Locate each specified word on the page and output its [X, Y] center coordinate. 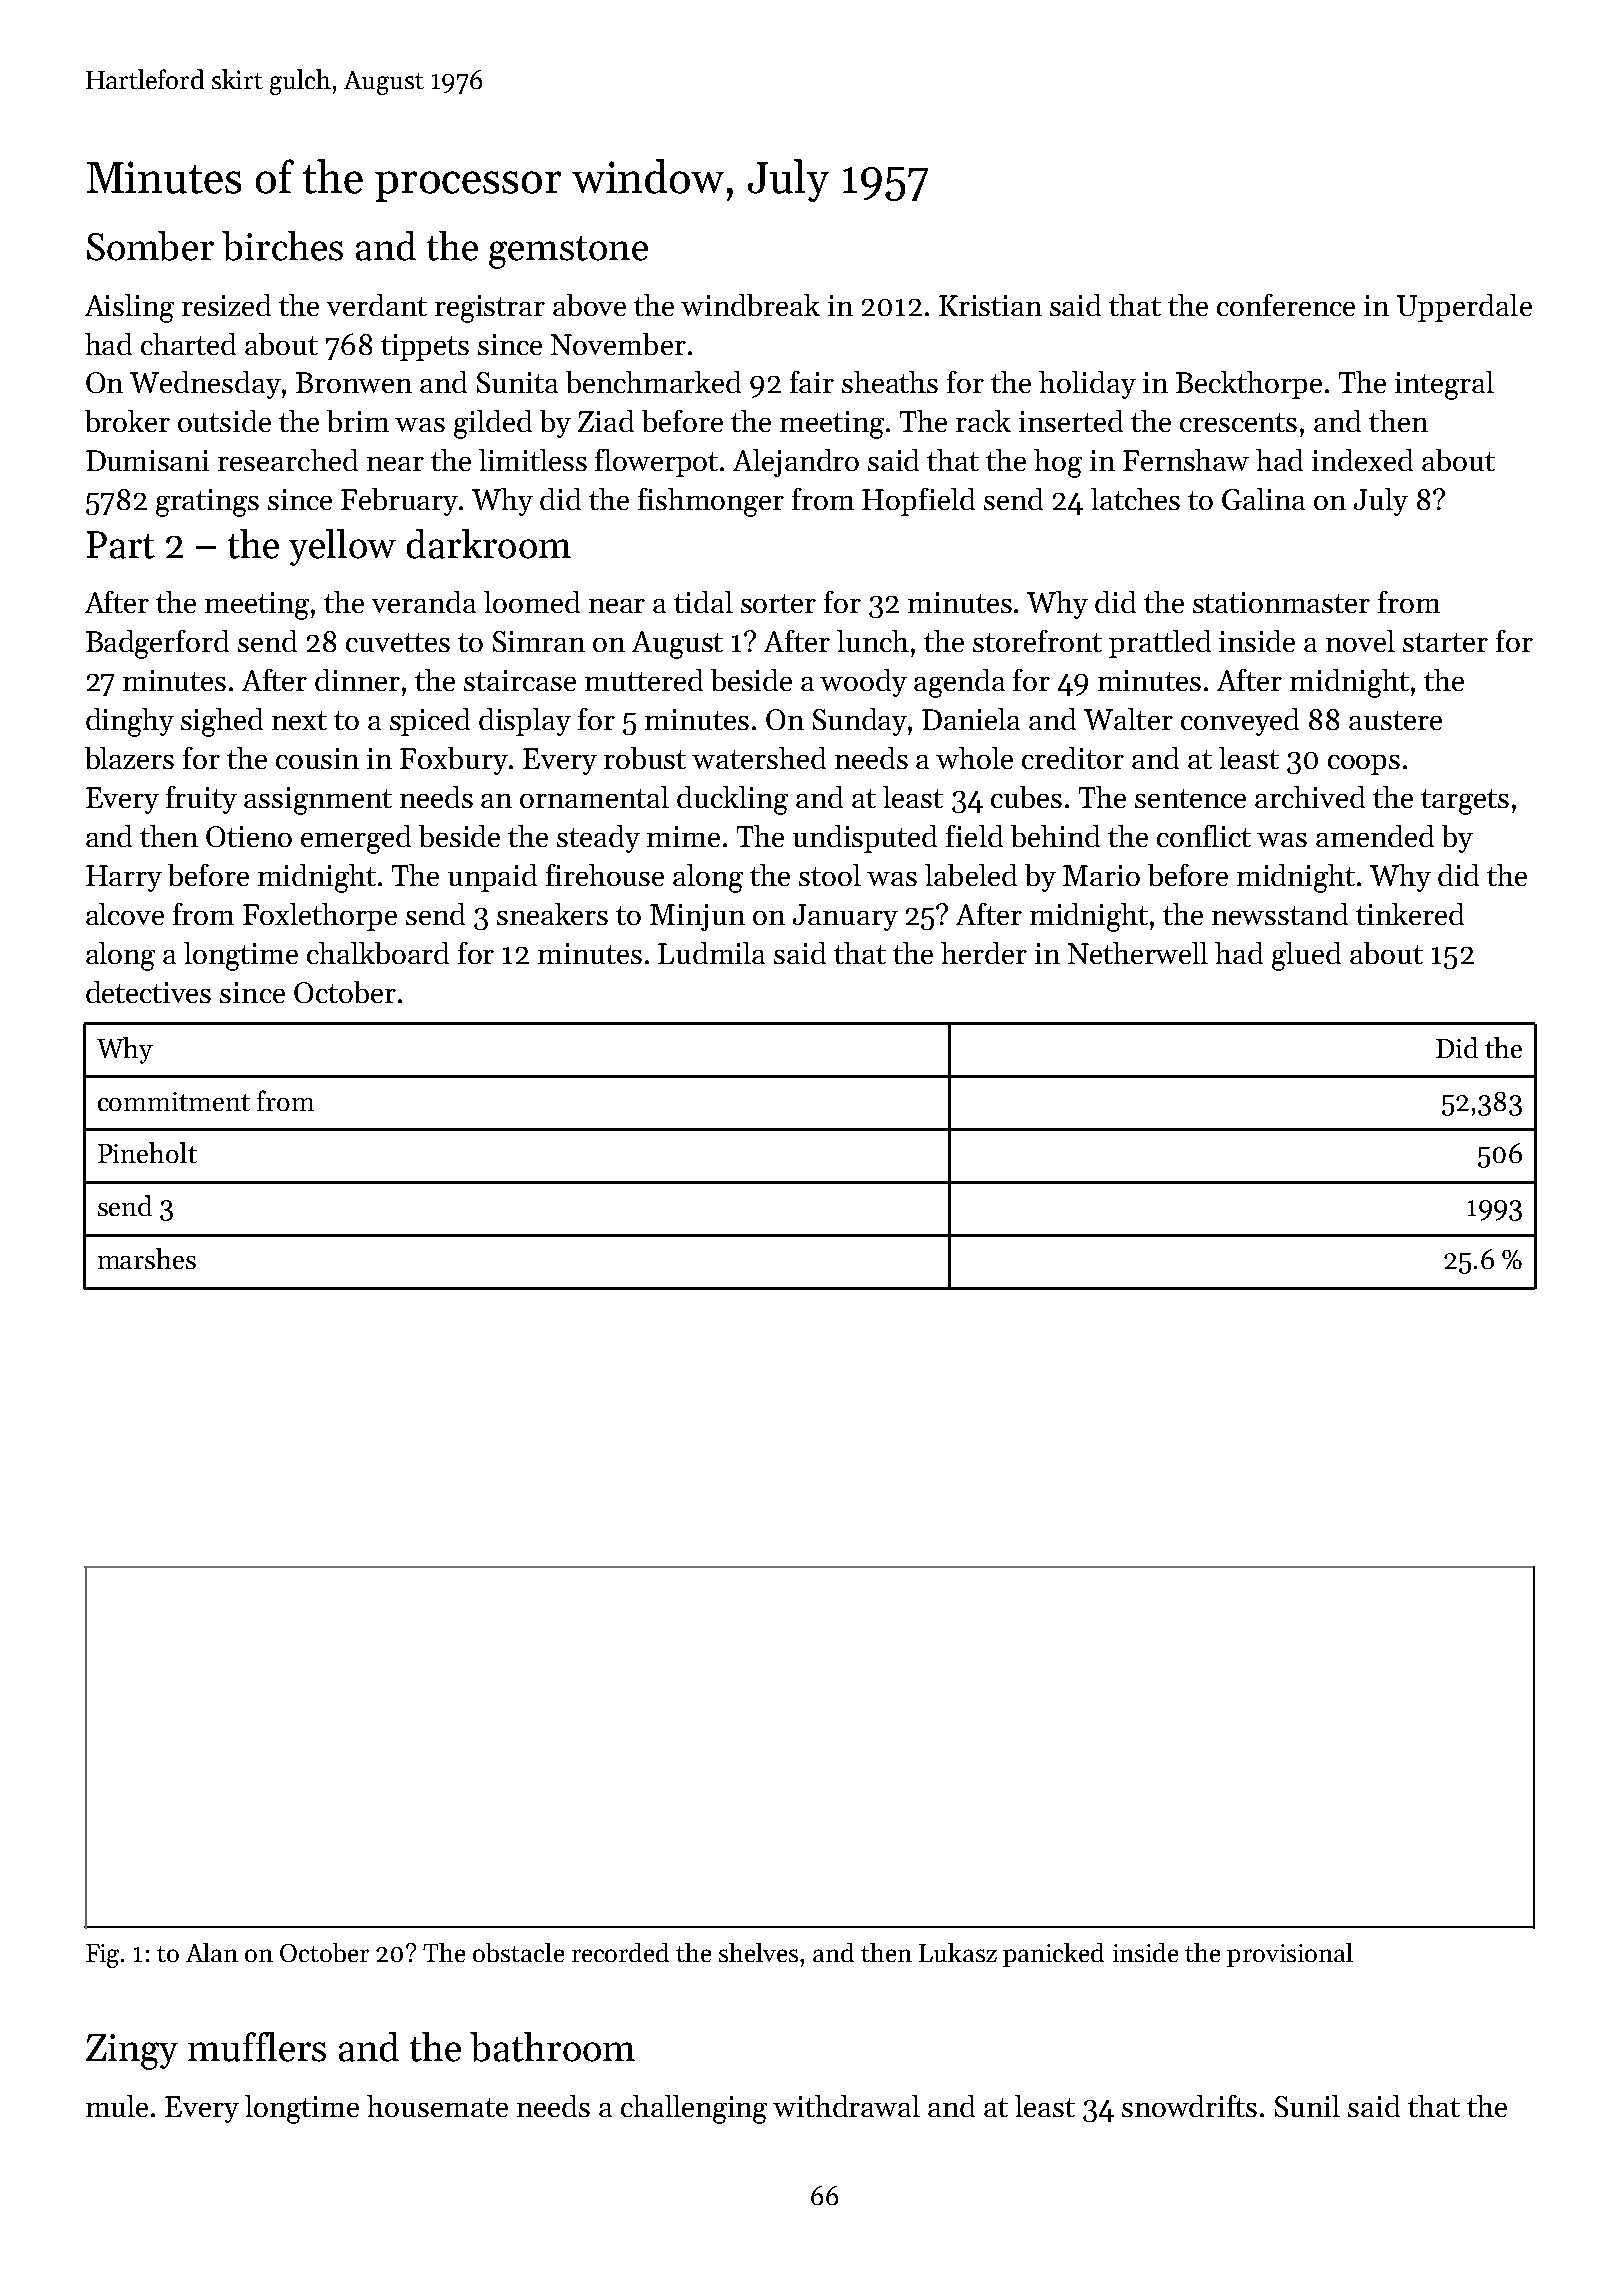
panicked [1053, 1955]
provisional [1290, 1955]
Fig [102, 1956]
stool [830, 875]
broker [127, 421]
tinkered [1410, 914]
